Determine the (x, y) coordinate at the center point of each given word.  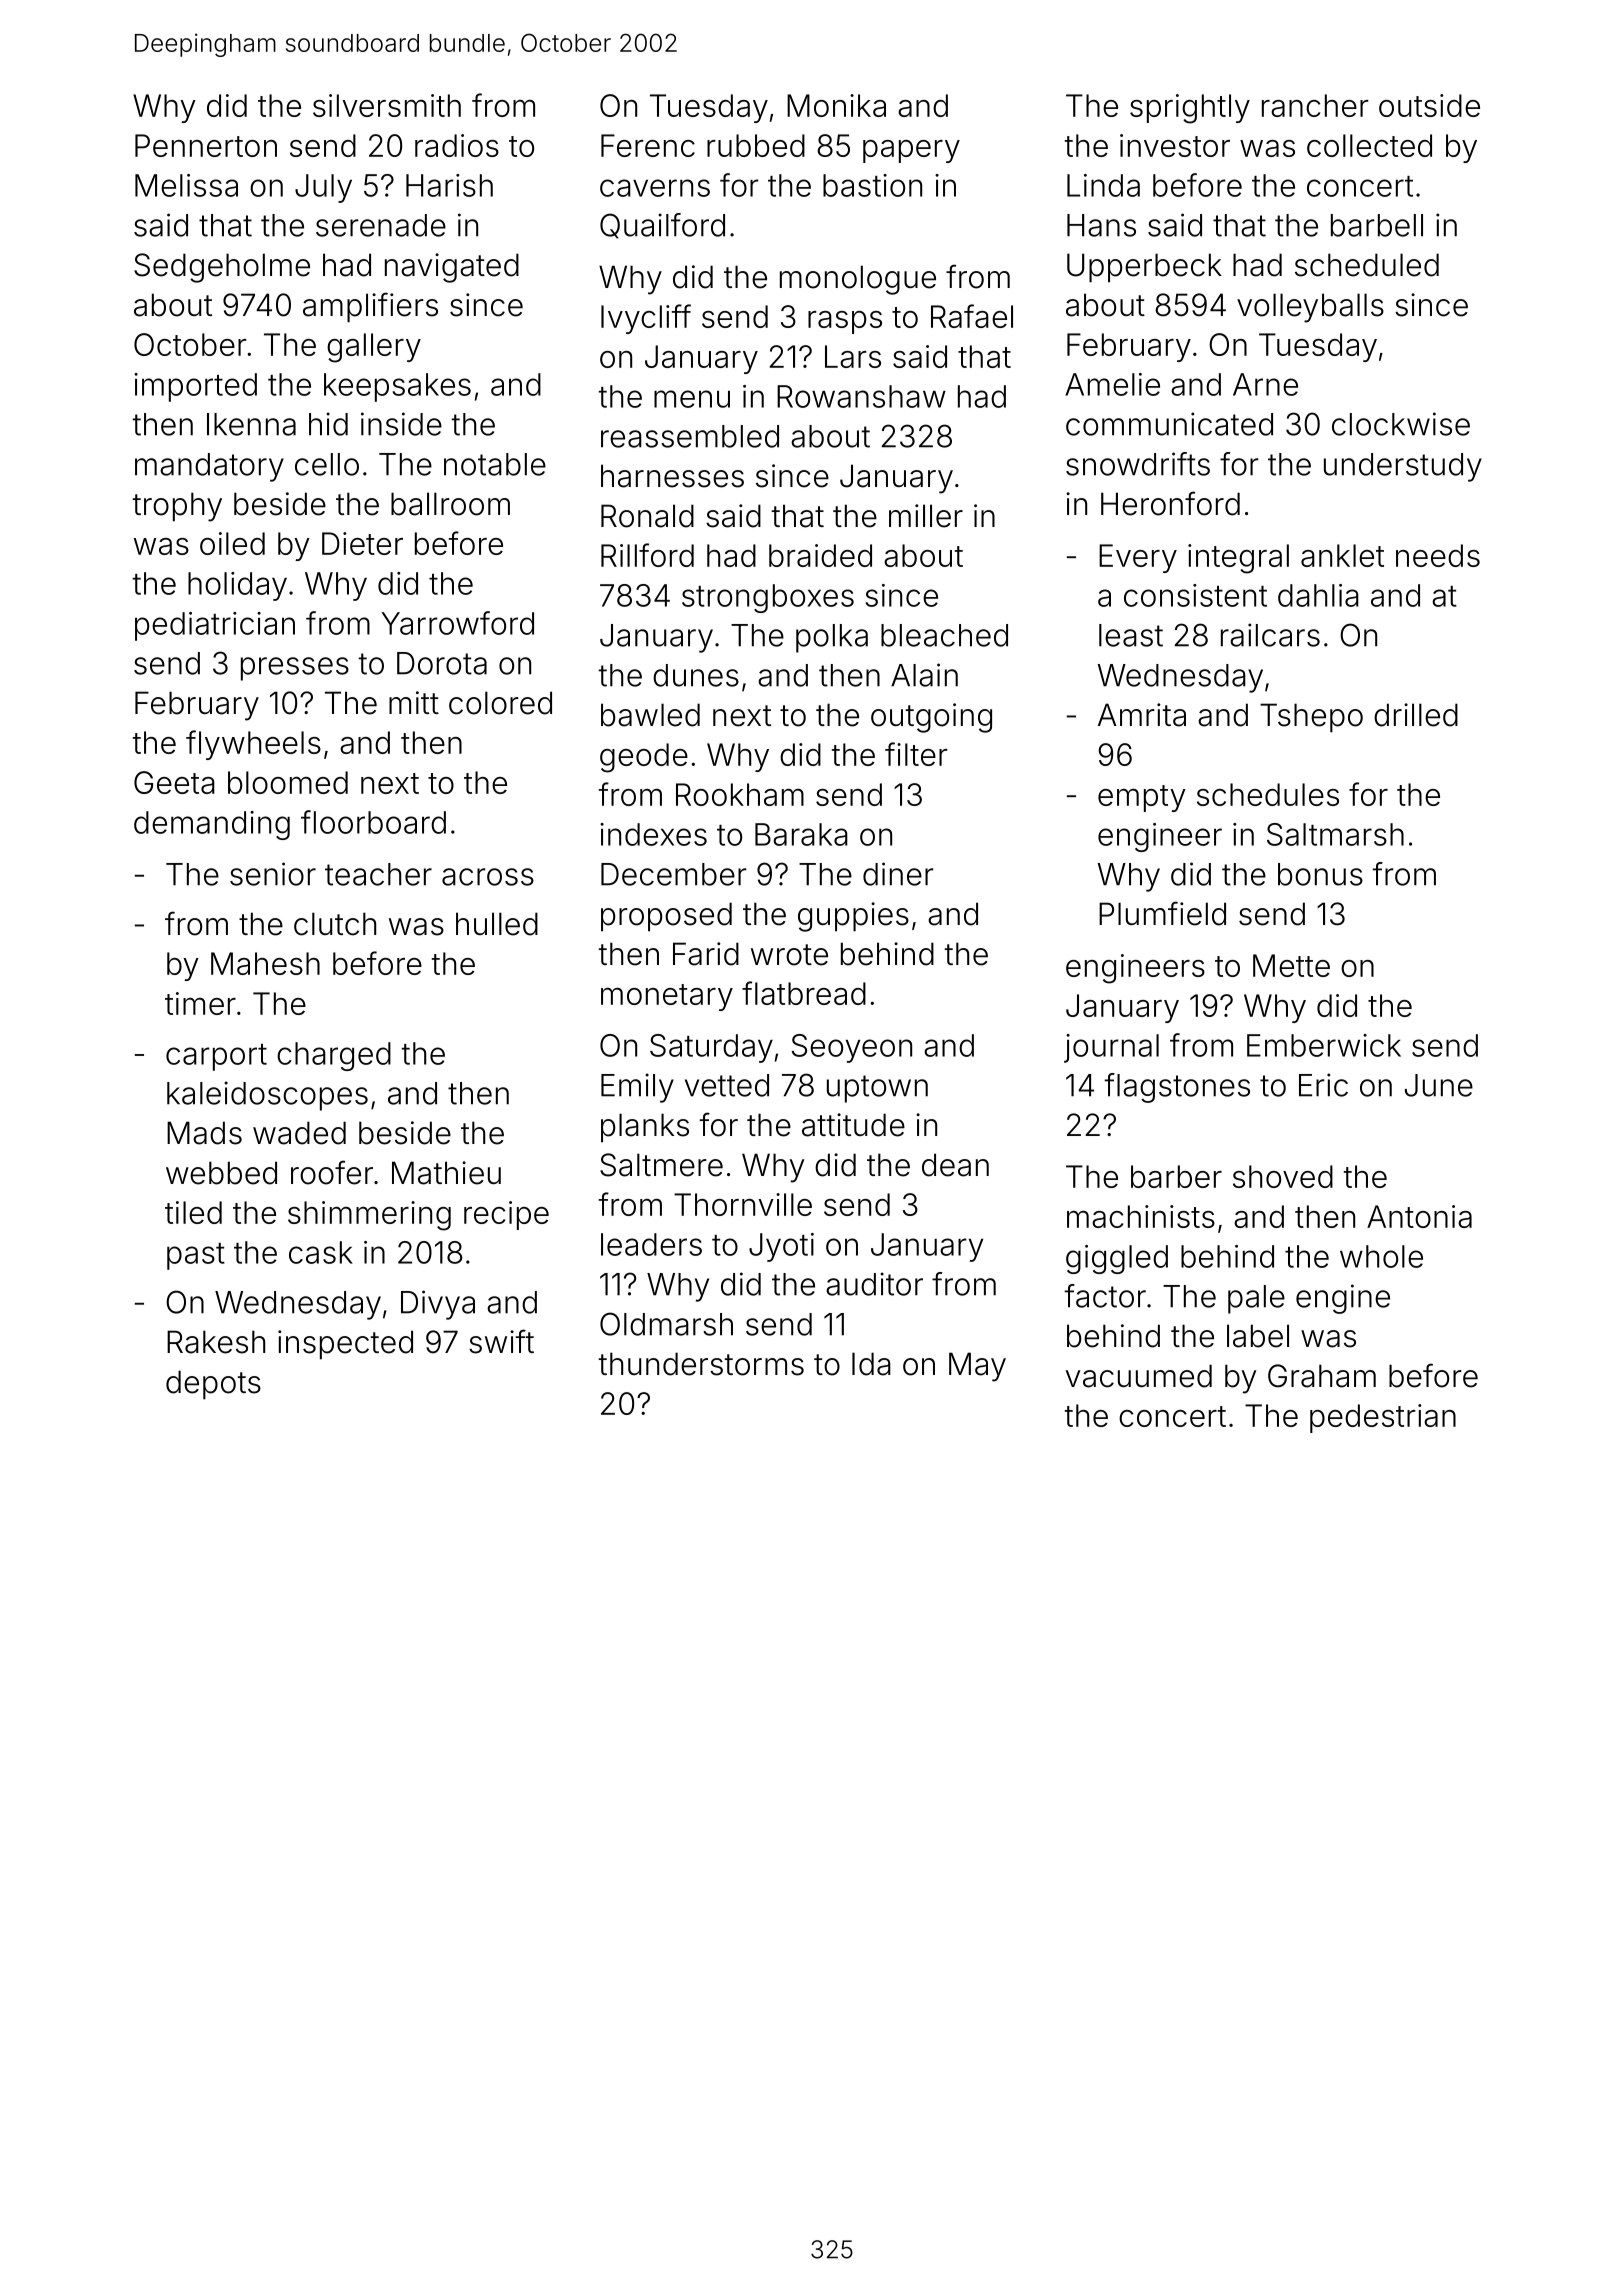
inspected (345, 1345)
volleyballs (1310, 308)
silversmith (387, 105)
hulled (497, 924)
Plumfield (1162, 913)
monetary (667, 997)
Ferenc (648, 145)
